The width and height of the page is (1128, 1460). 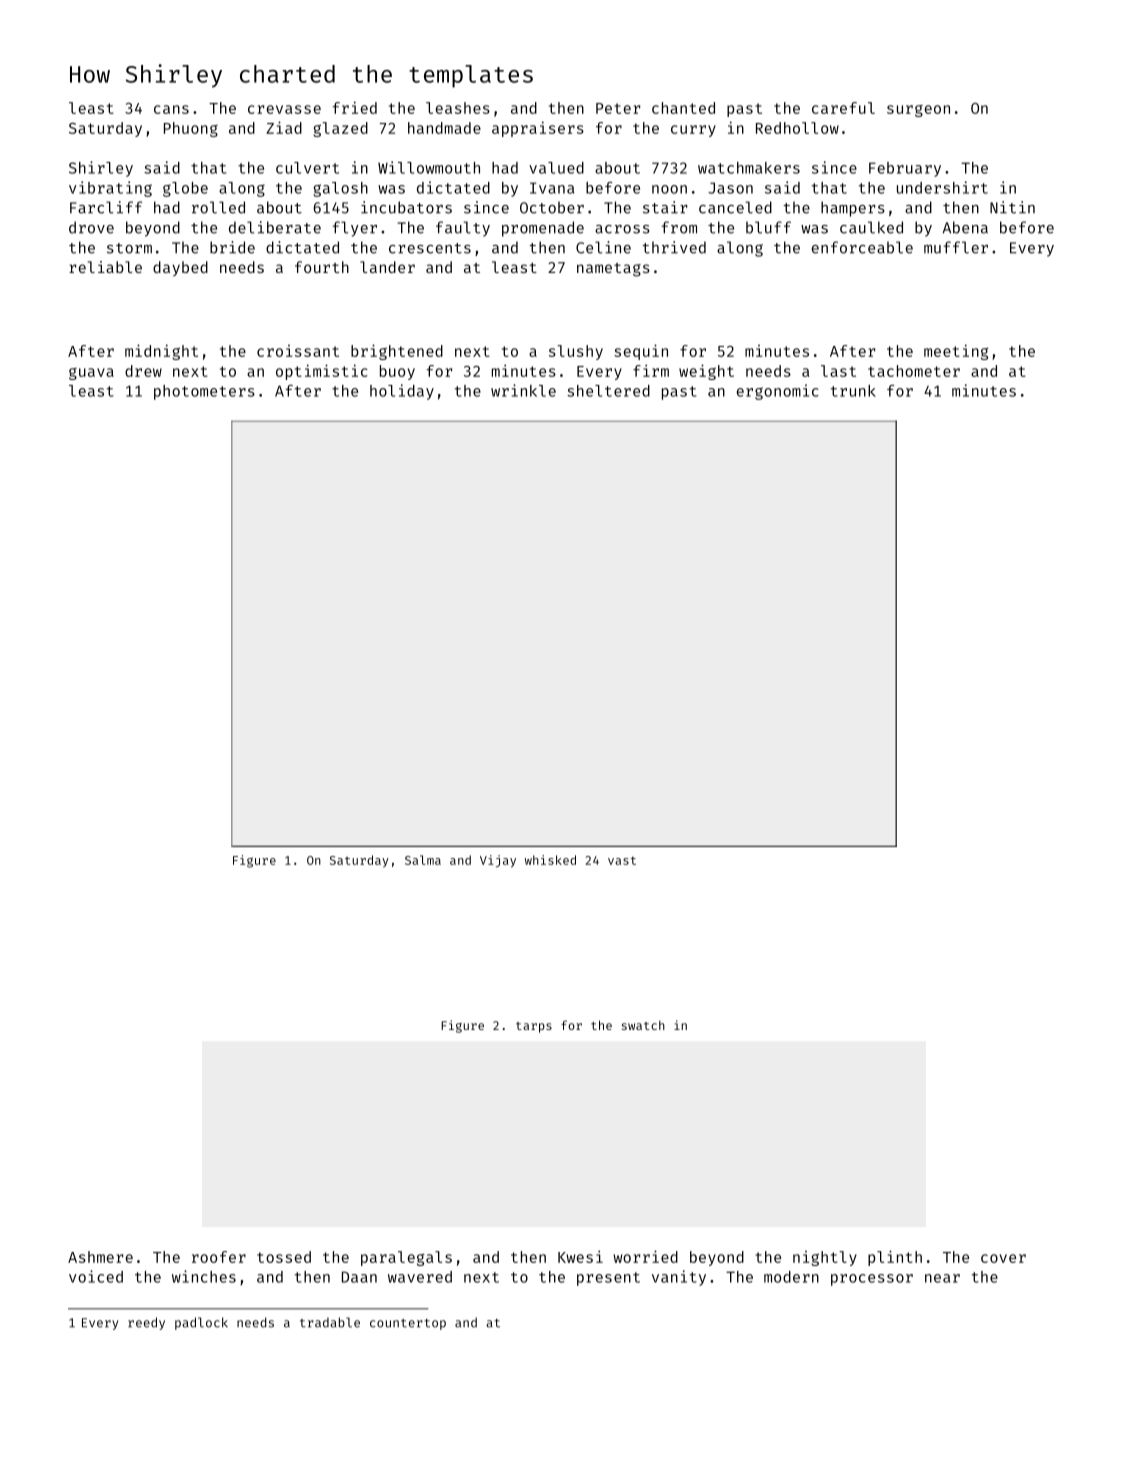 I want to click on vast, so click(x=622, y=860).
